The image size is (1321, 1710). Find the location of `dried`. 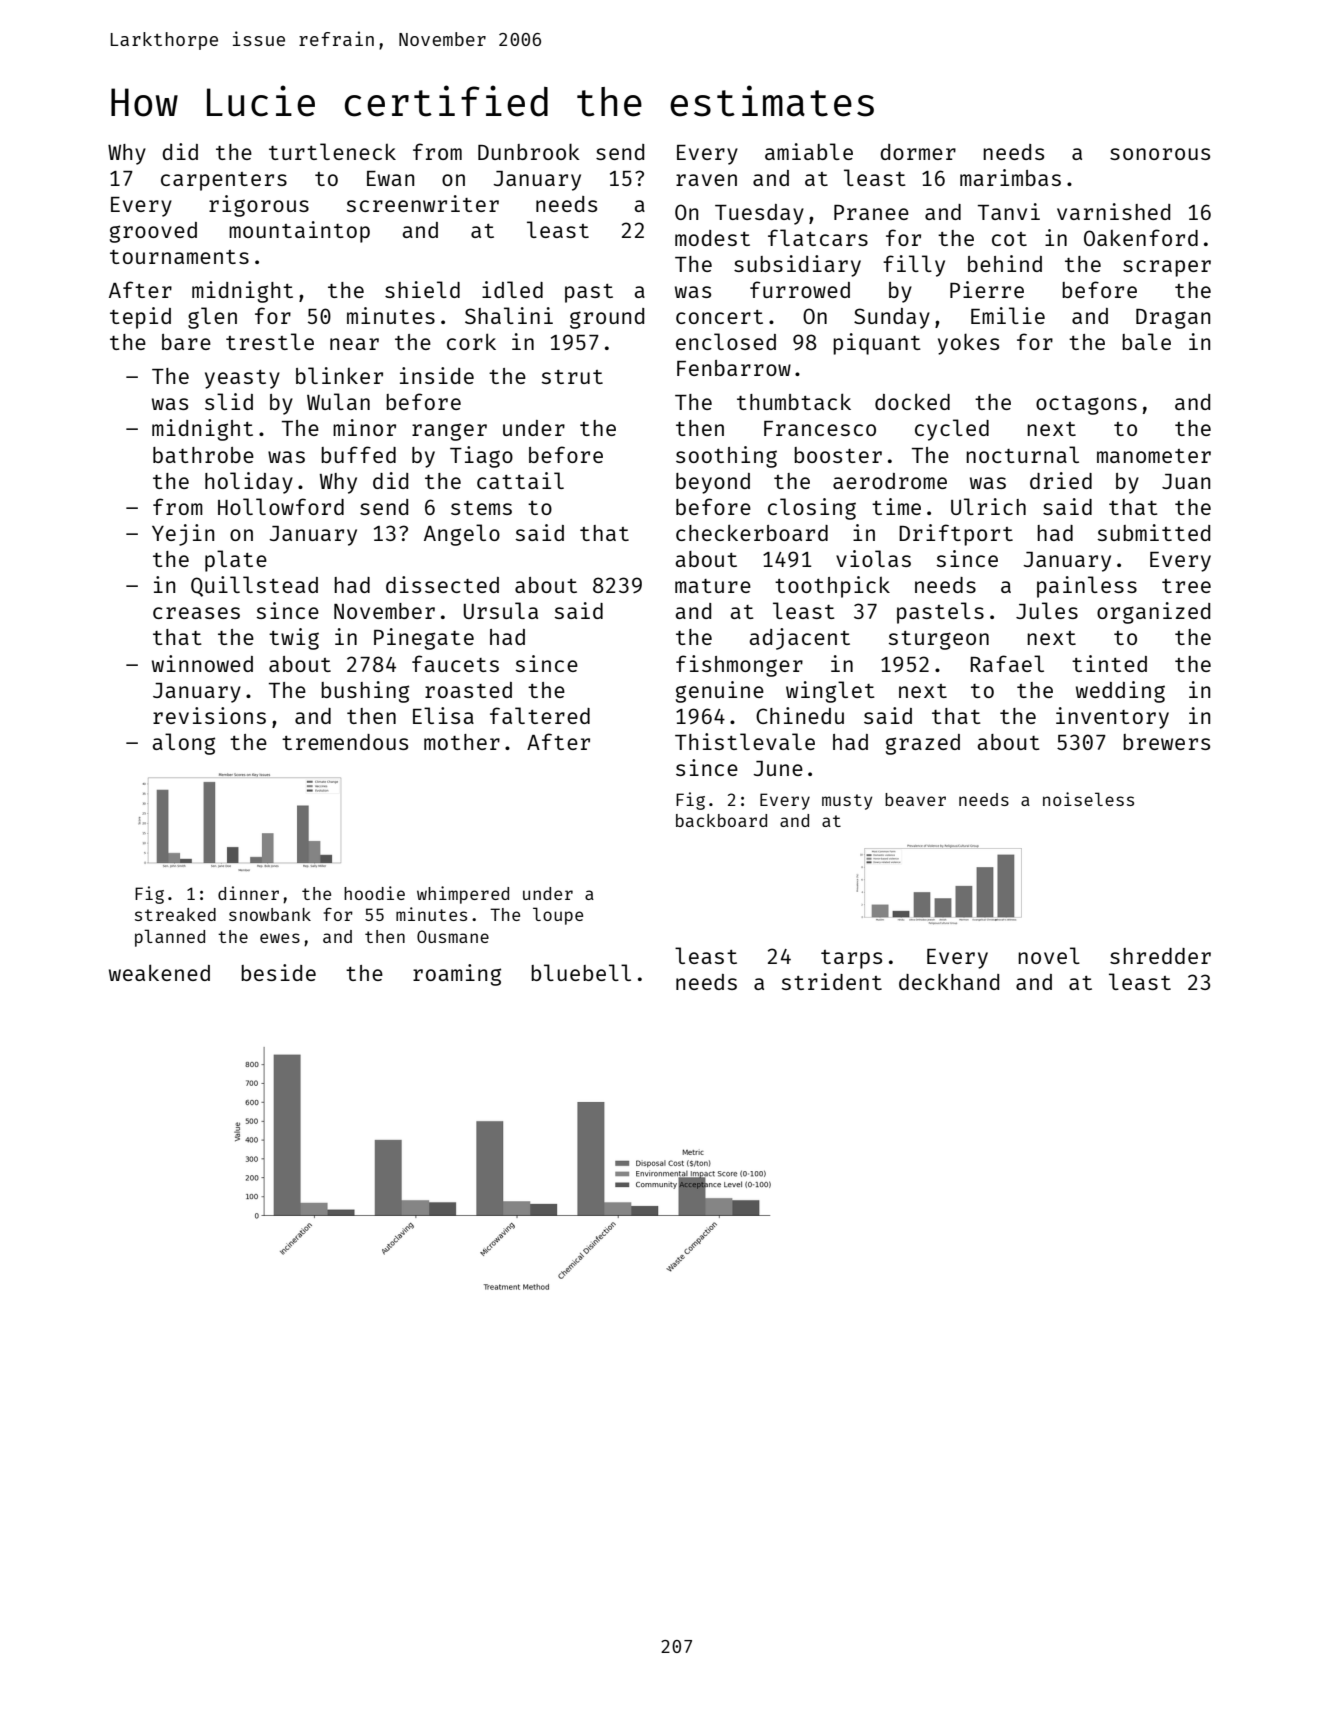

dried is located at coordinates (1061, 480).
